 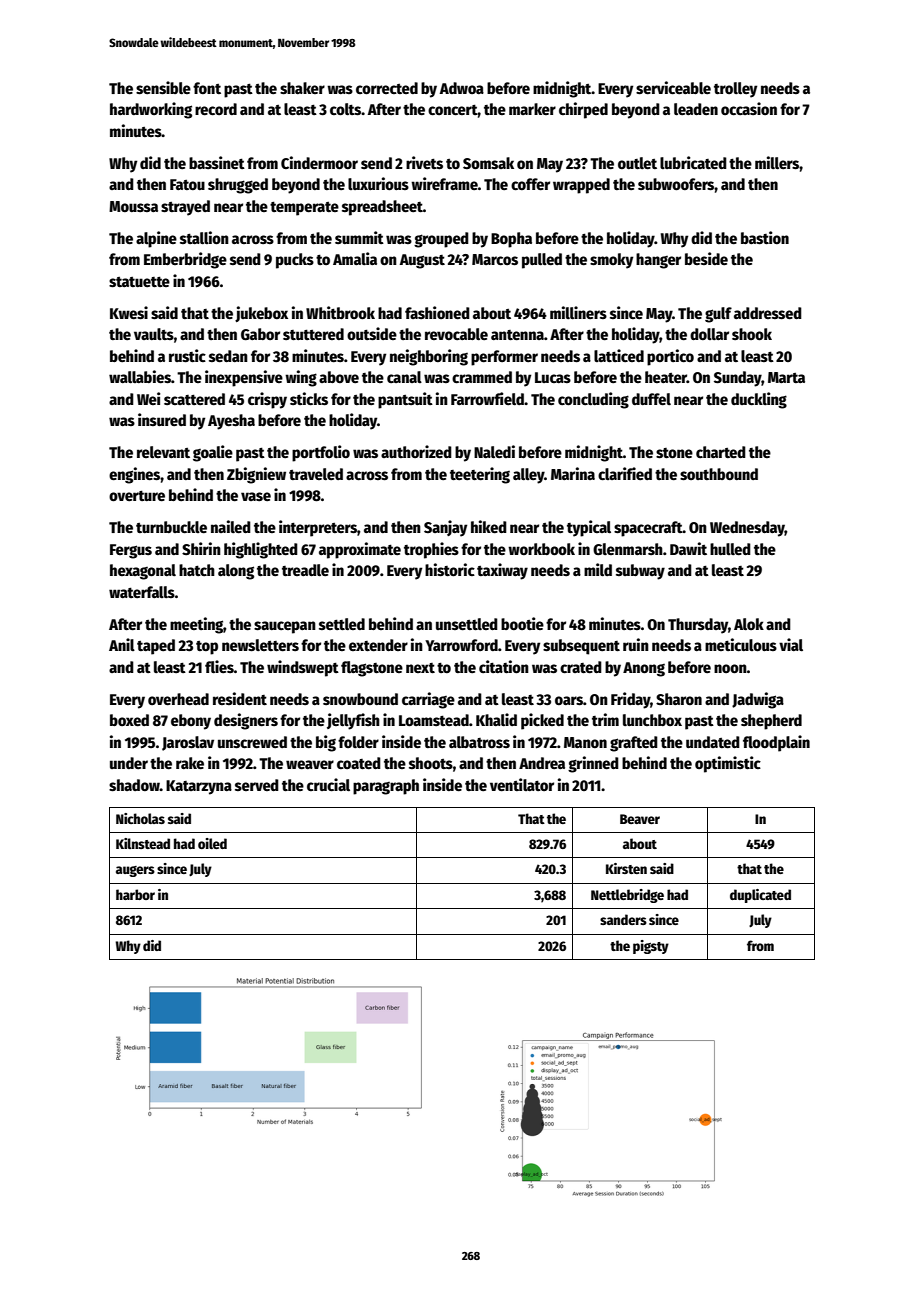 What do you see at coordinates (709, 334) in the screenshot?
I see `dollar` at bounding box center [709, 334].
